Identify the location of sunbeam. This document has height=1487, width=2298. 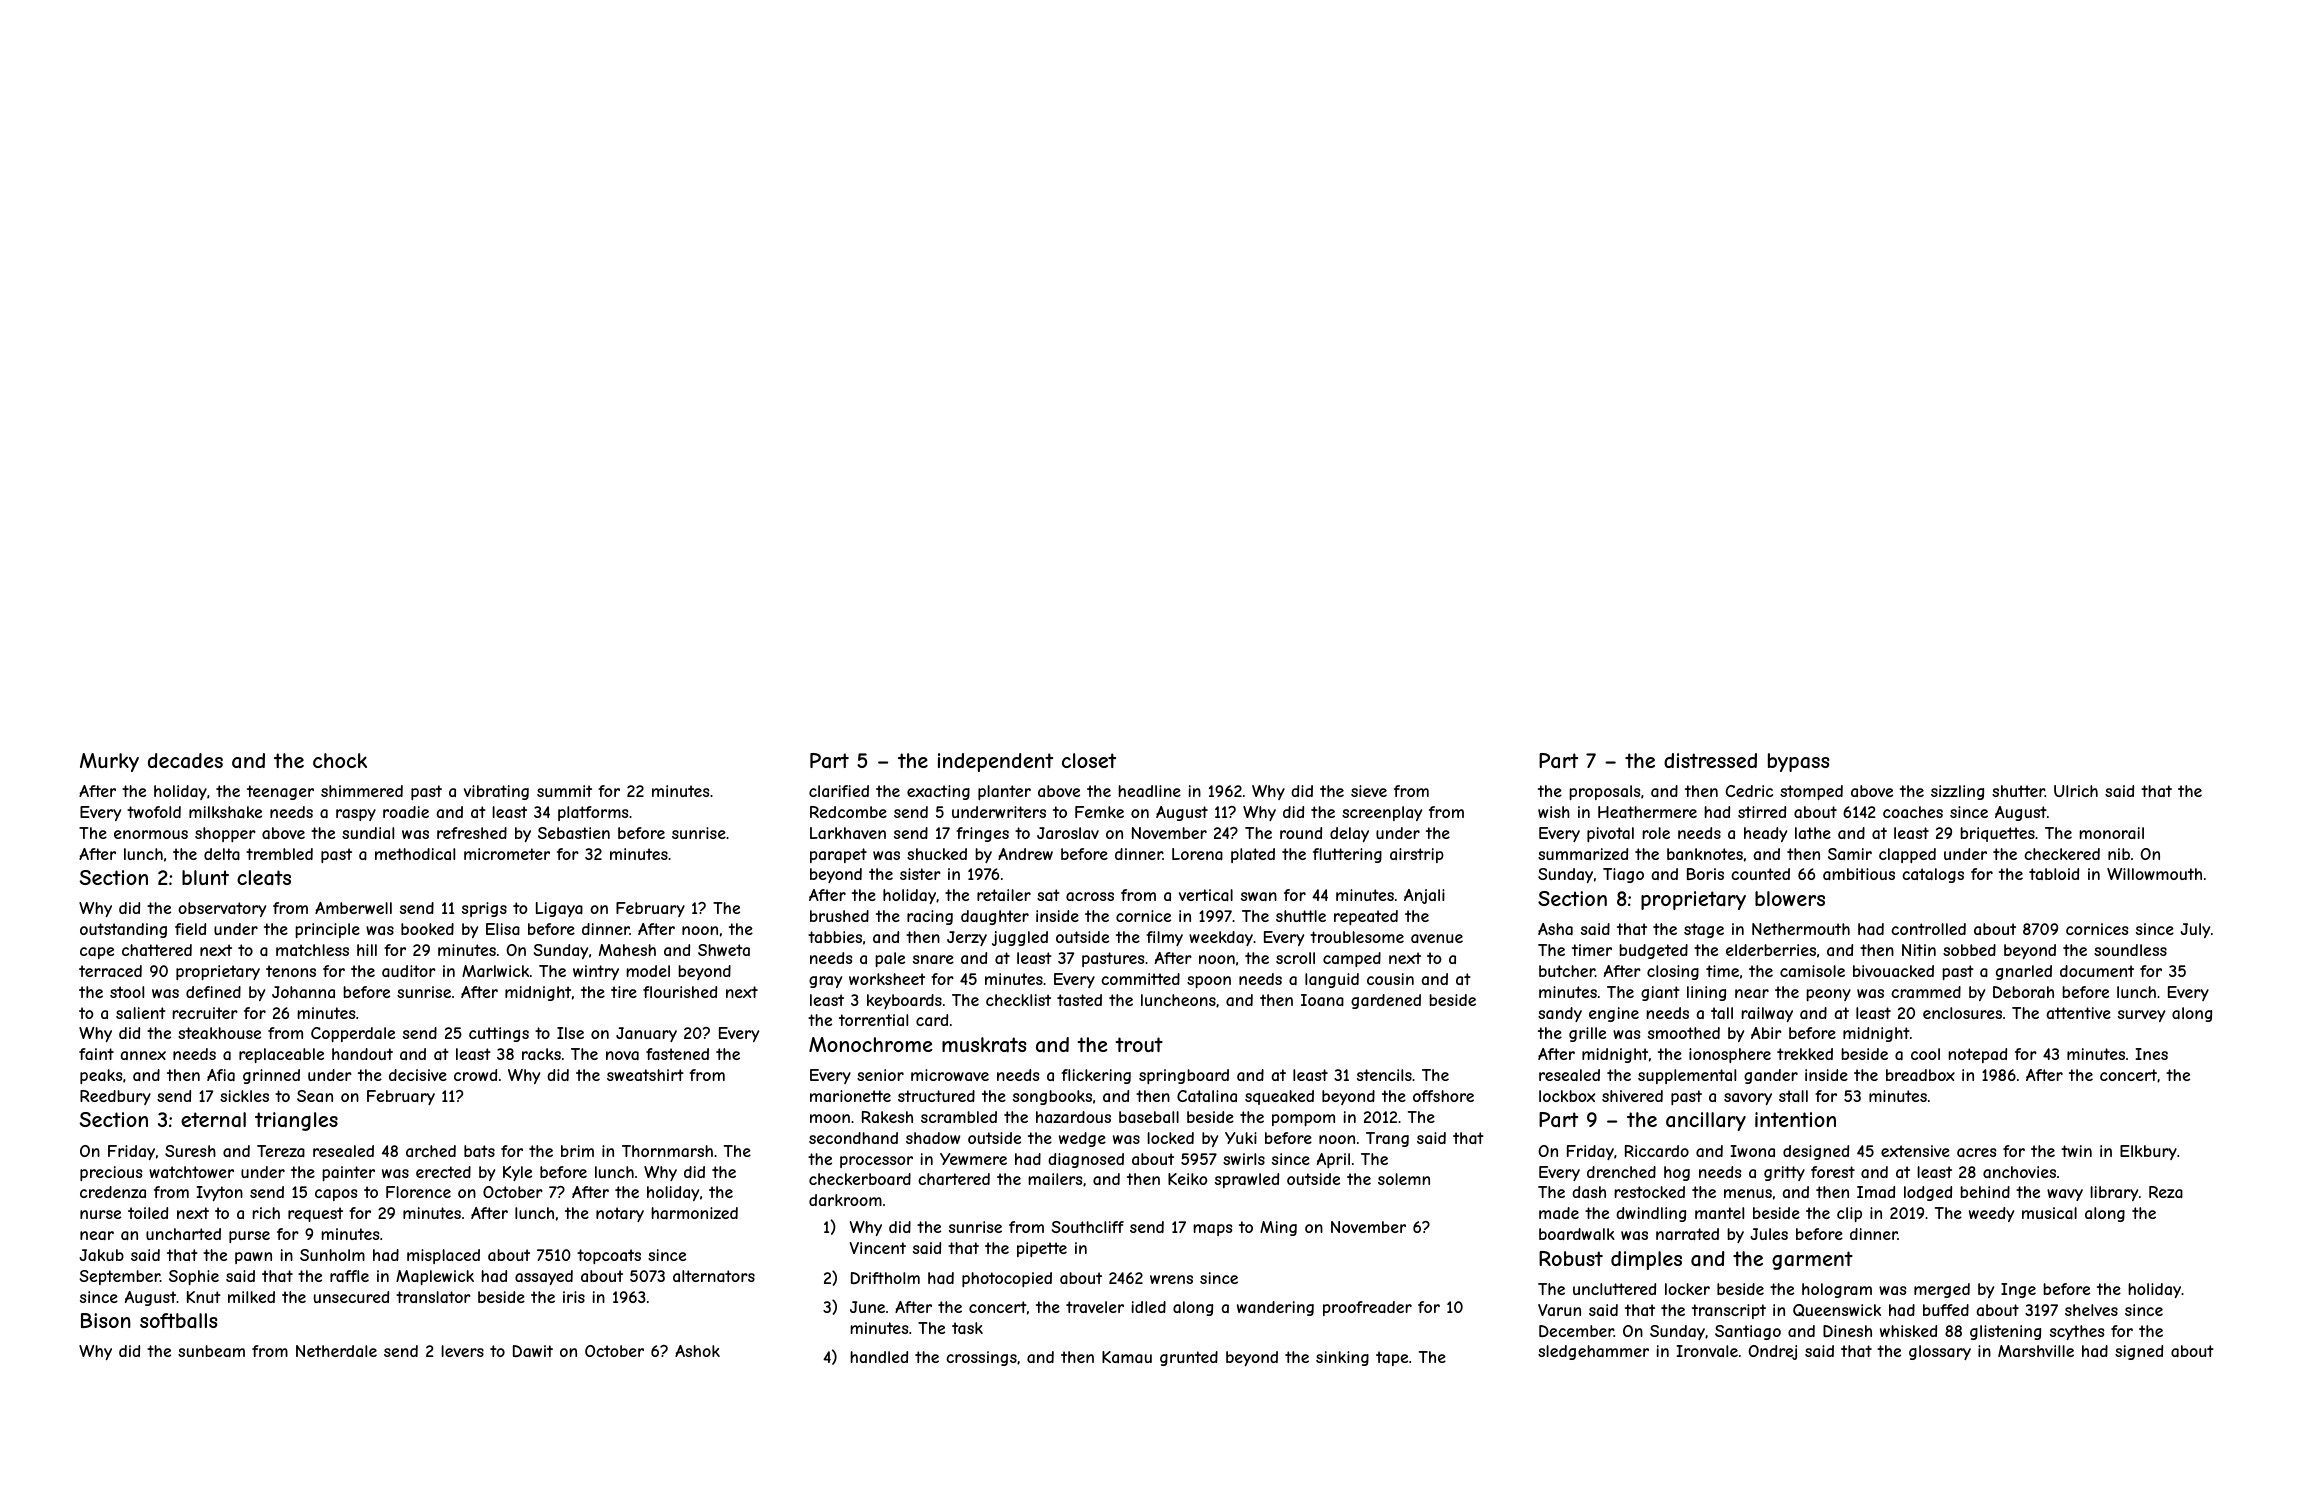
(211, 1351).
